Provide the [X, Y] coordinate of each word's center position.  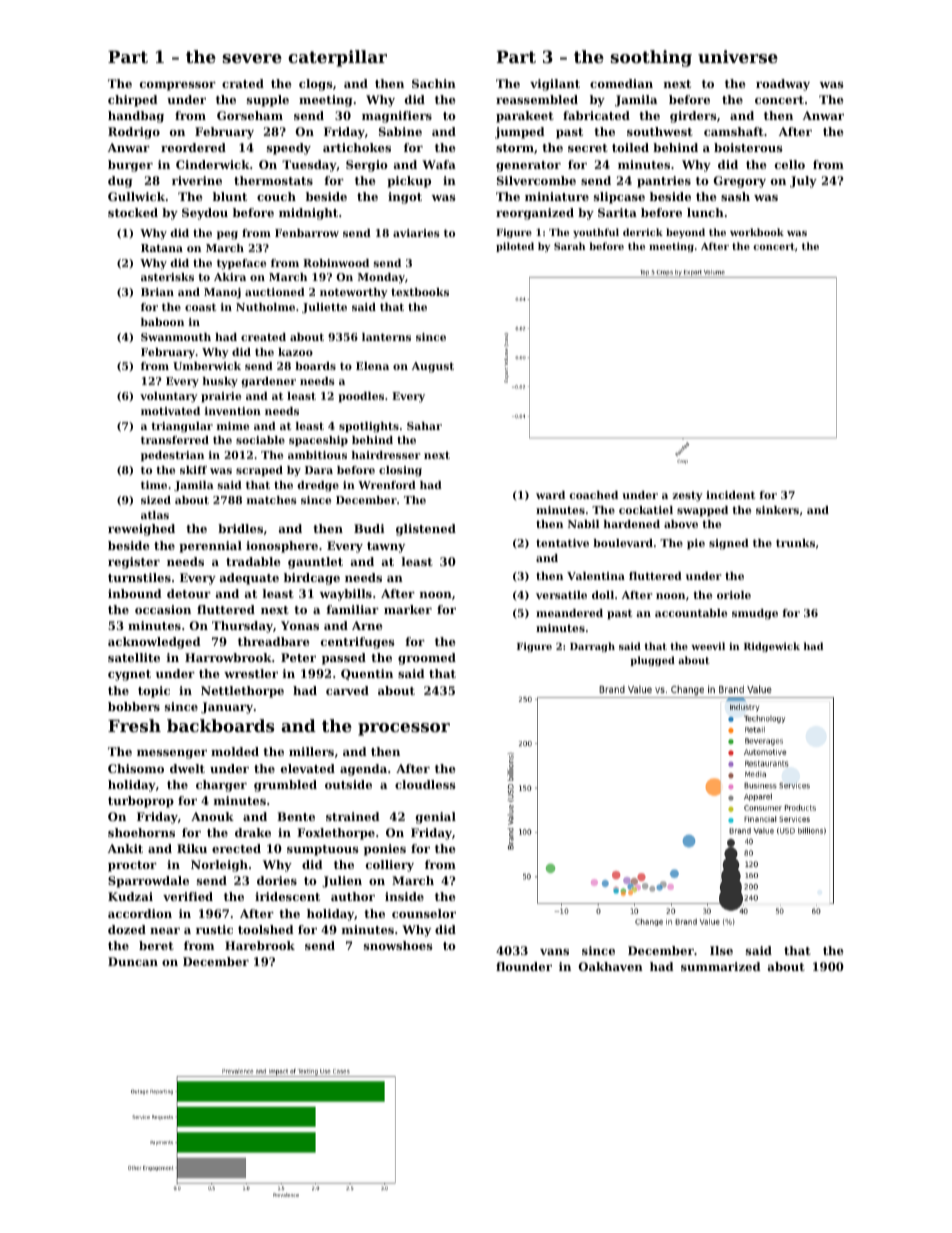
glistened [426, 530]
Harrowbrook [228, 657]
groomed [427, 659]
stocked [133, 212]
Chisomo [136, 768]
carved [347, 690]
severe [252, 58]
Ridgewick [772, 647]
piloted [515, 247]
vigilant [555, 85]
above [681, 524]
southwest [660, 131]
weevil [708, 646]
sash [735, 196]
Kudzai [130, 896]
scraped [259, 471]
